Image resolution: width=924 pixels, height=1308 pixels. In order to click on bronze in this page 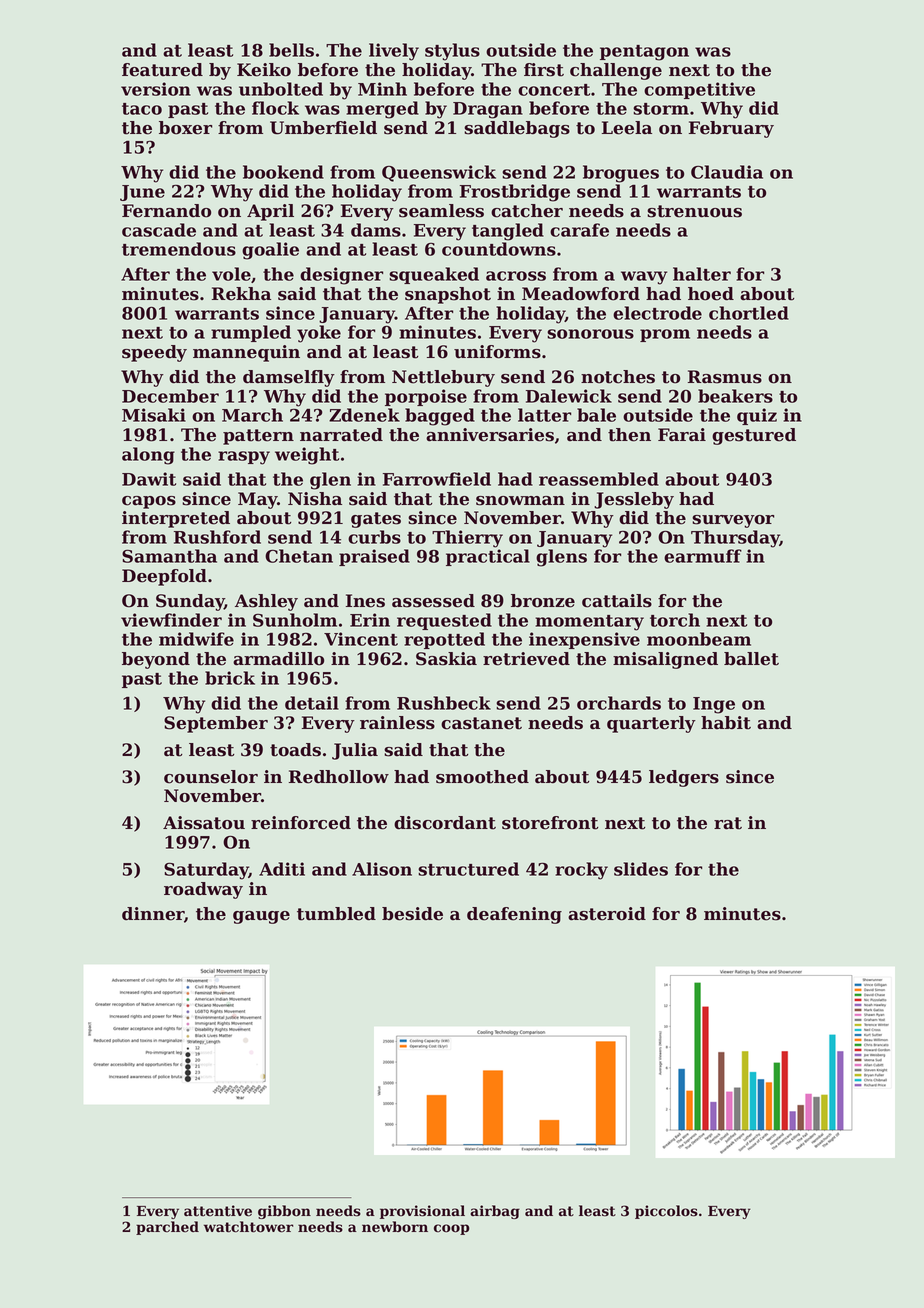, I will do `click(543, 601)`.
